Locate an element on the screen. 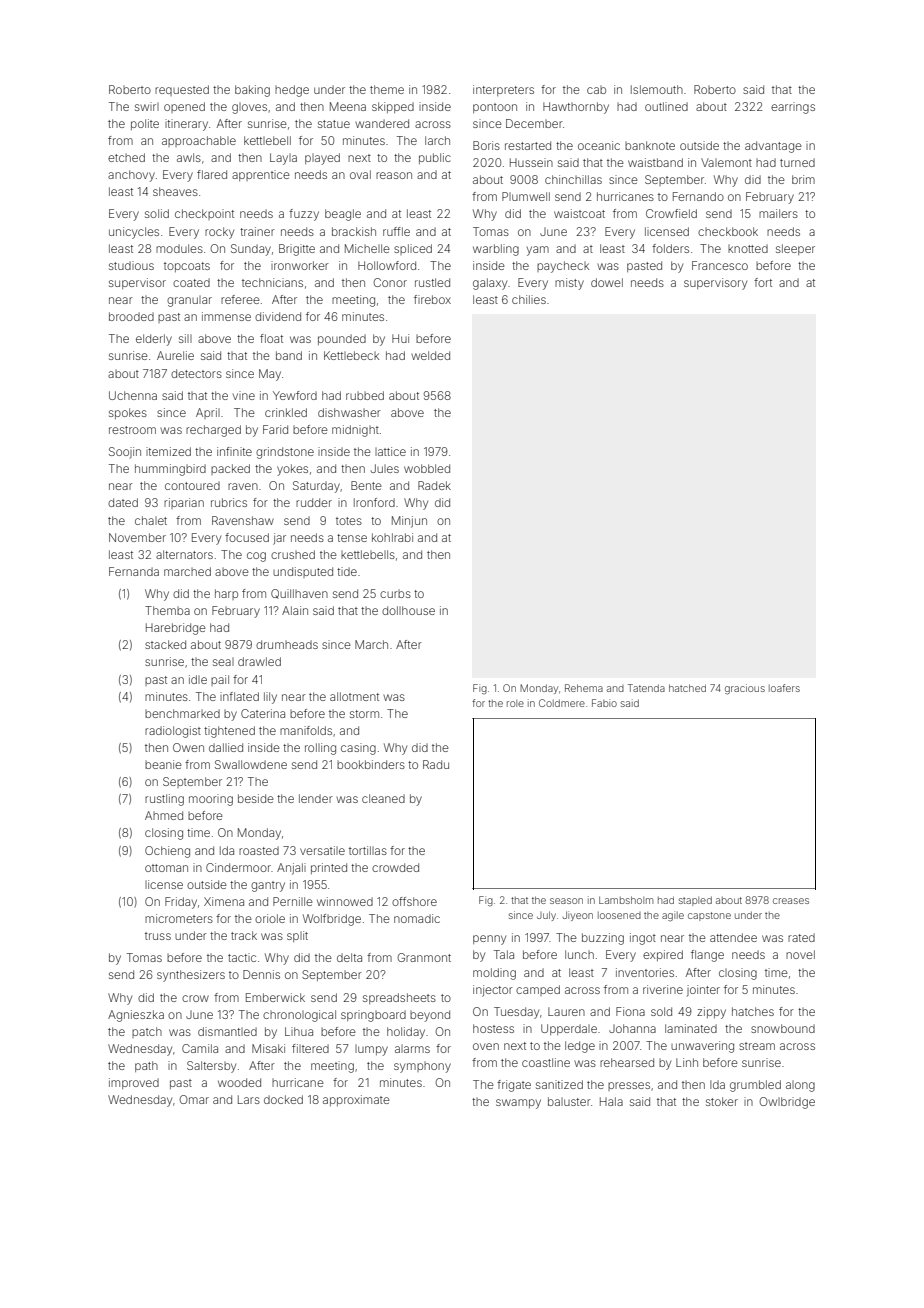 The image size is (924, 1308). loafers is located at coordinates (784, 688).
